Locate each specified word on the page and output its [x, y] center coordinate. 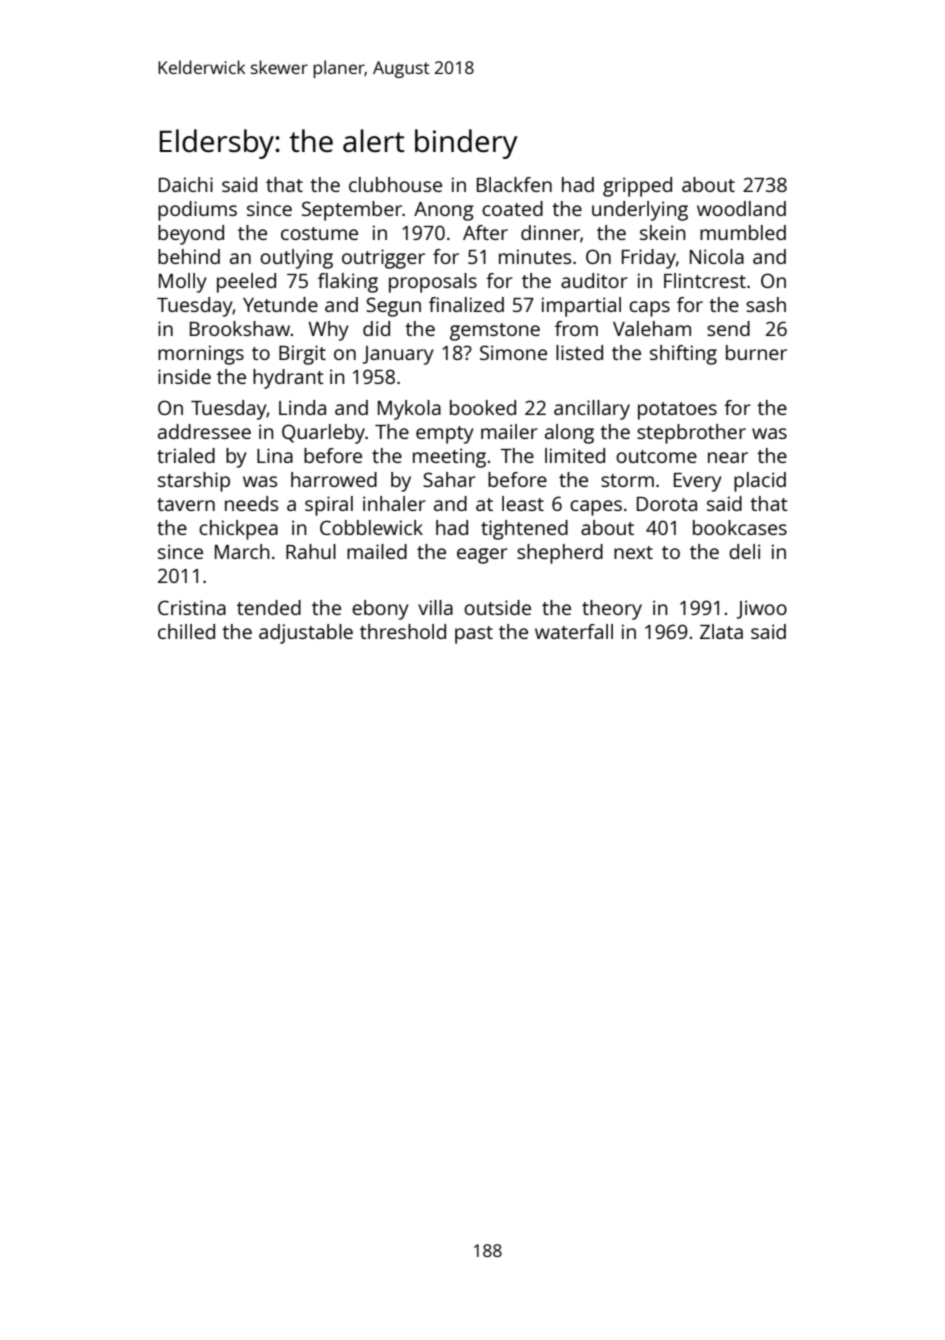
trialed [186, 455]
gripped [637, 187]
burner [756, 352]
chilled [186, 631]
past [474, 635]
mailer [509, 431]
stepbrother [691, 434]
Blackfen [514, 184]
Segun [393, 307]
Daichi [186, 184]
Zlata [721, 631]
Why [328, 331]
